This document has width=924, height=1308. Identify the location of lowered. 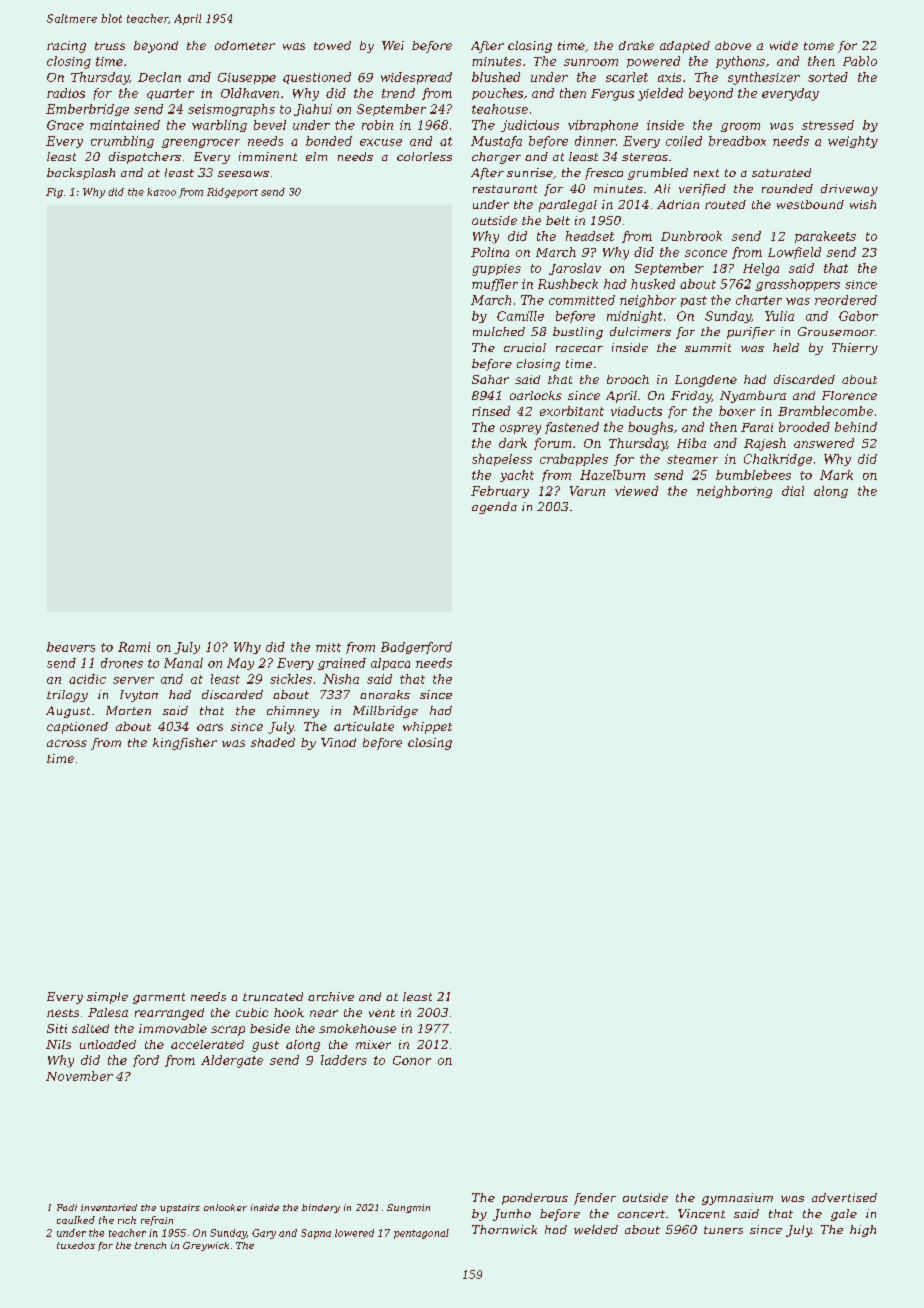
(354, 1233).
